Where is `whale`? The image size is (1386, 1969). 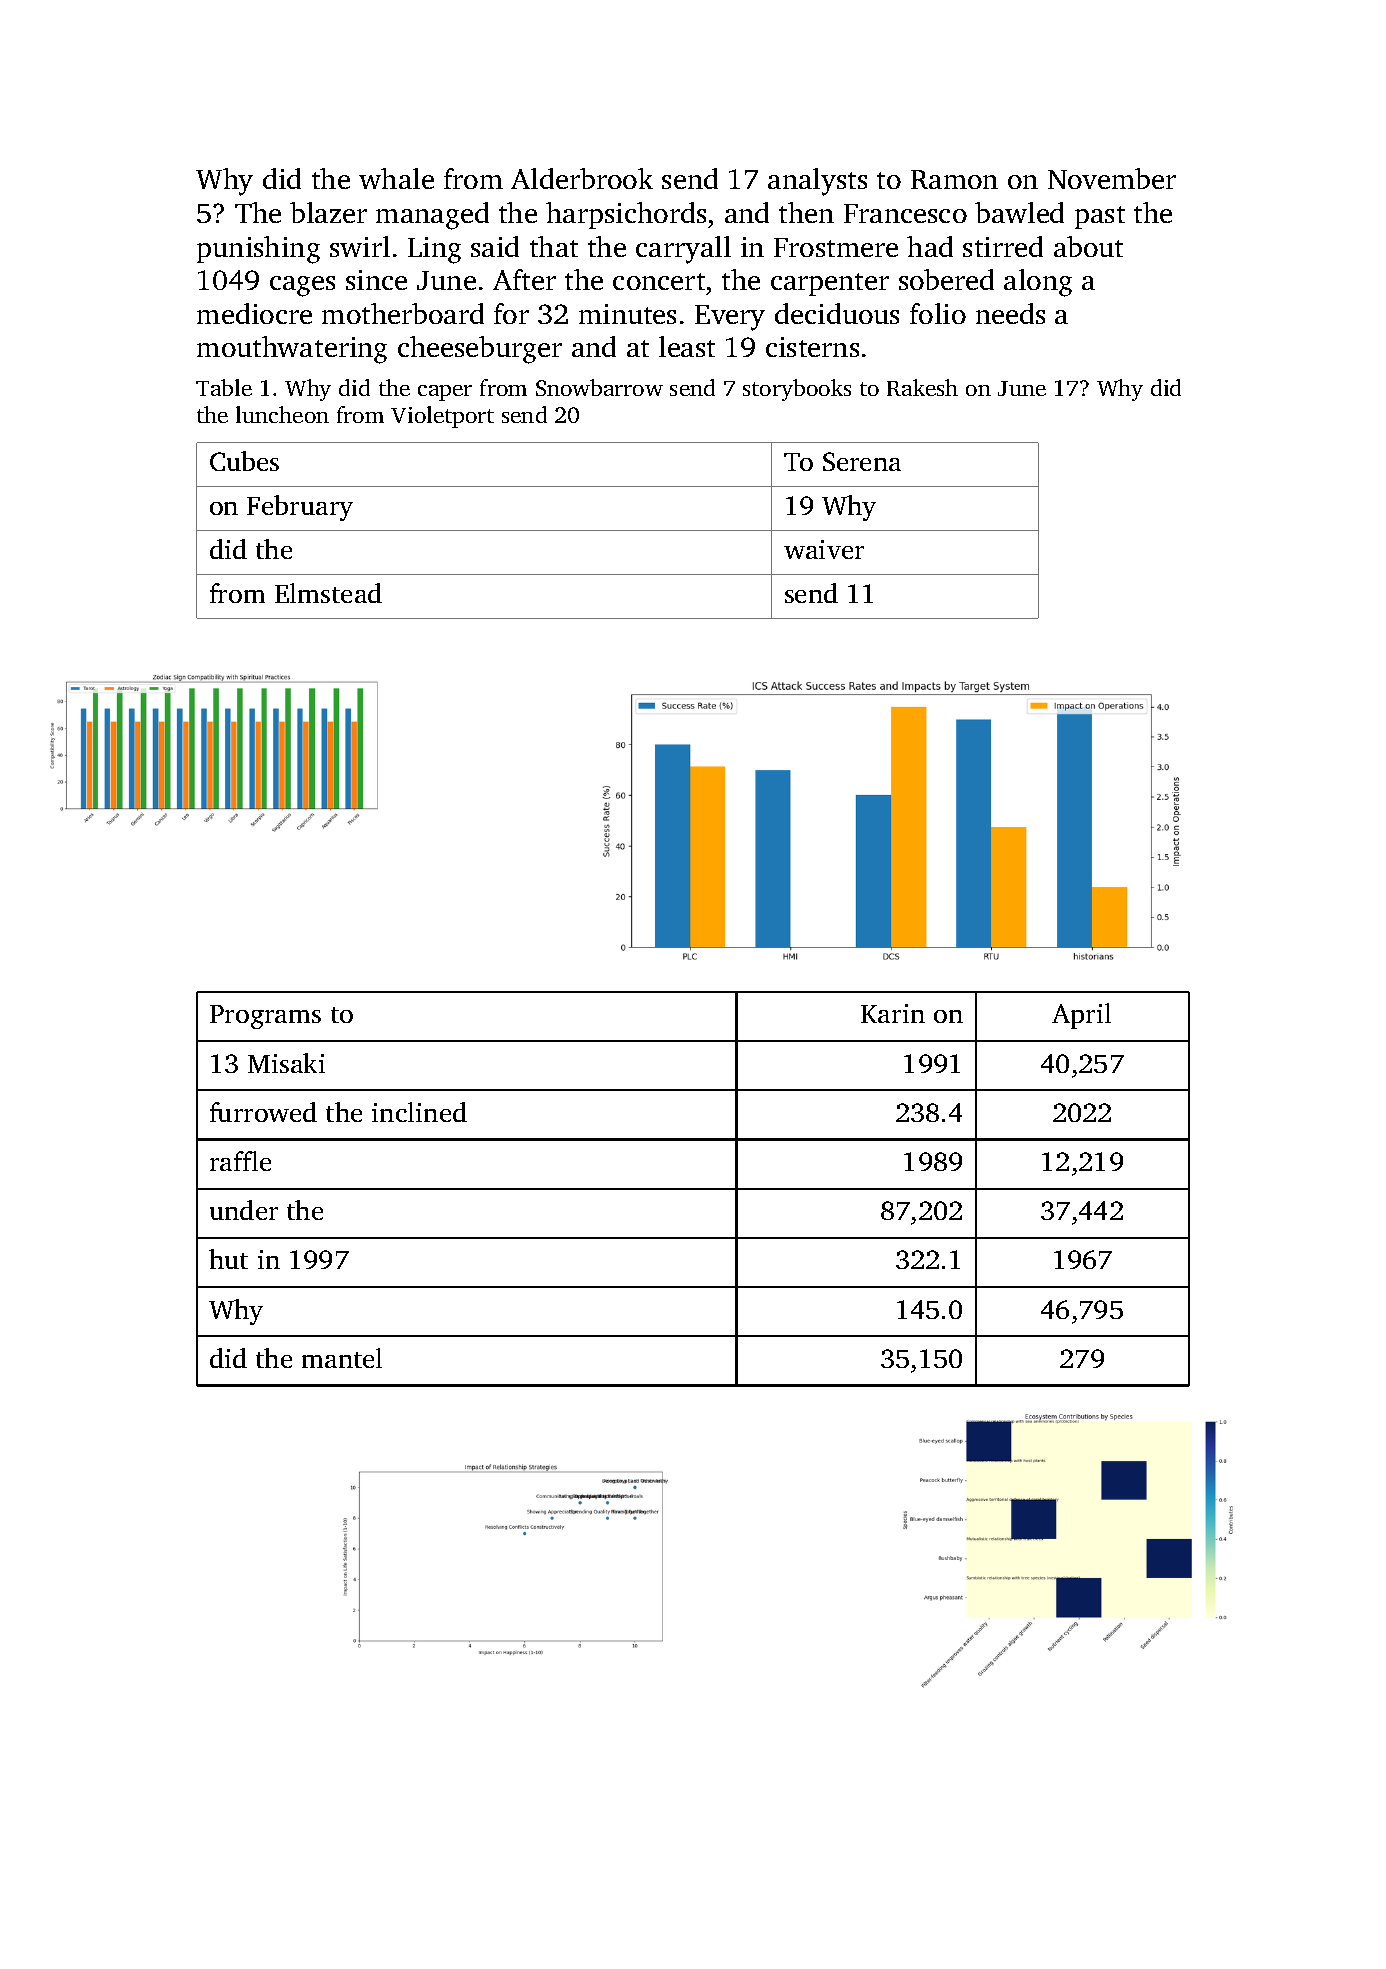
whale is located at coordinates (396, 178).
